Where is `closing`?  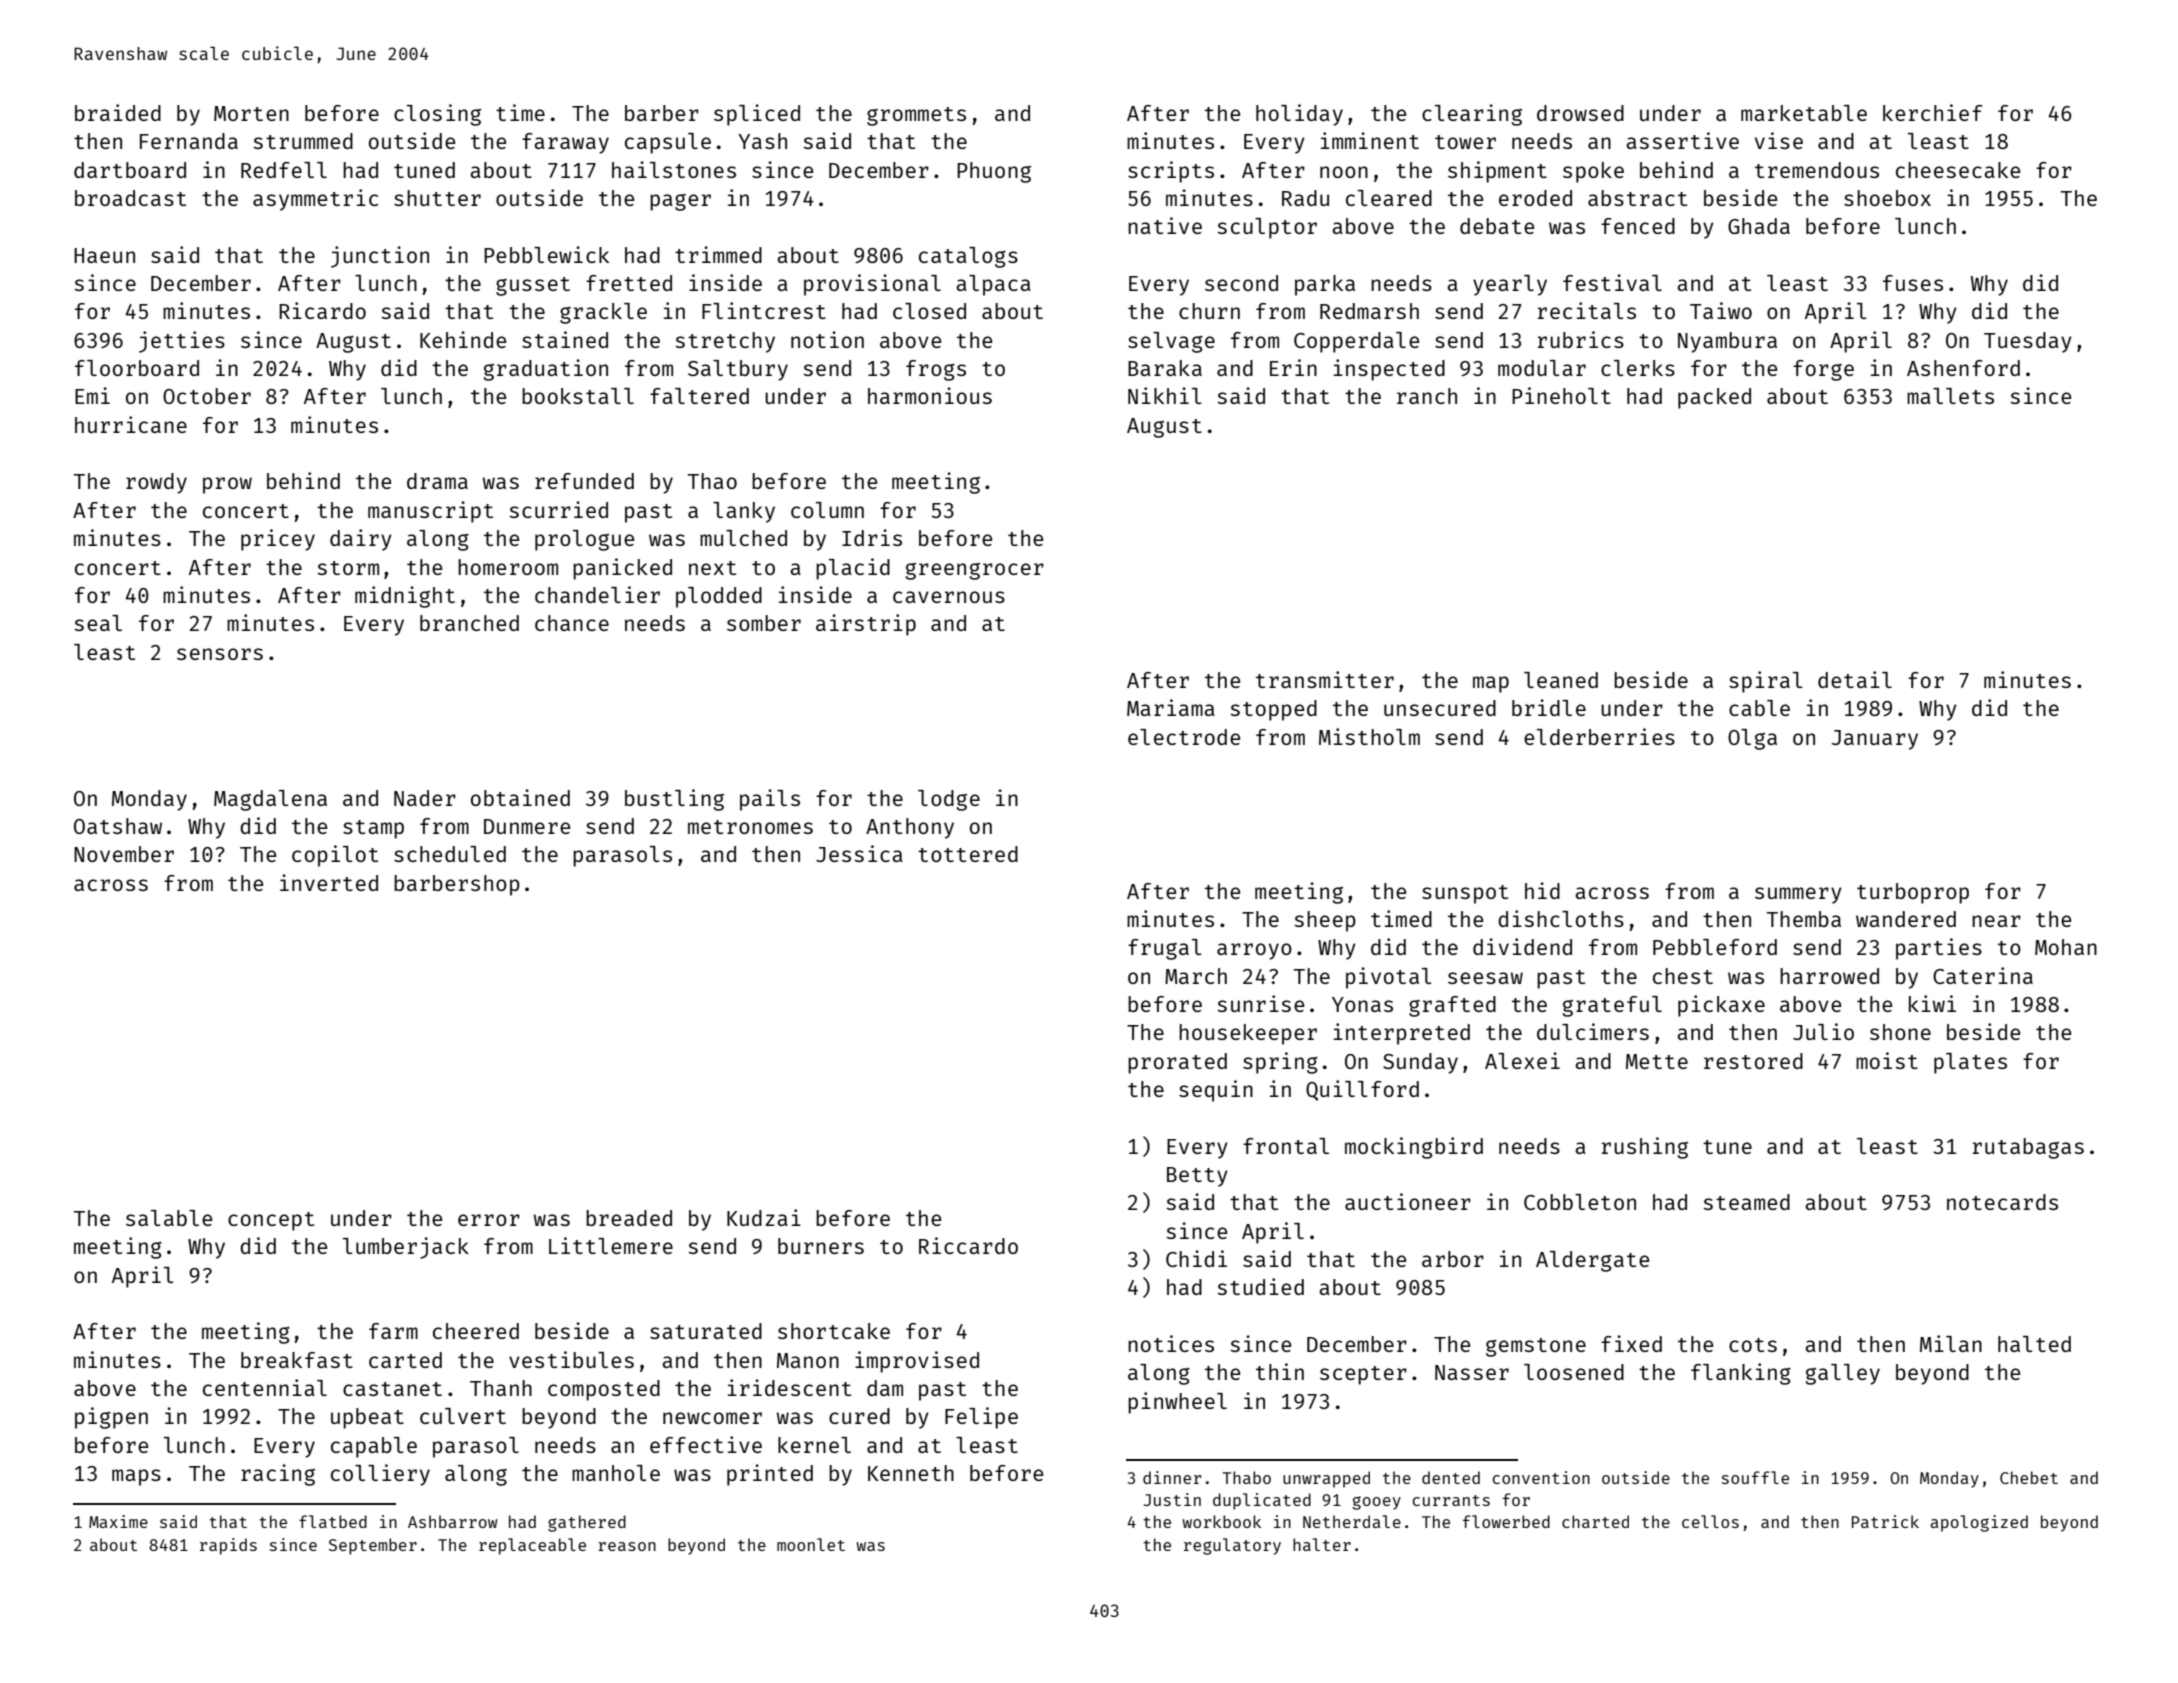
closing is located at coordinates (437, 115).
